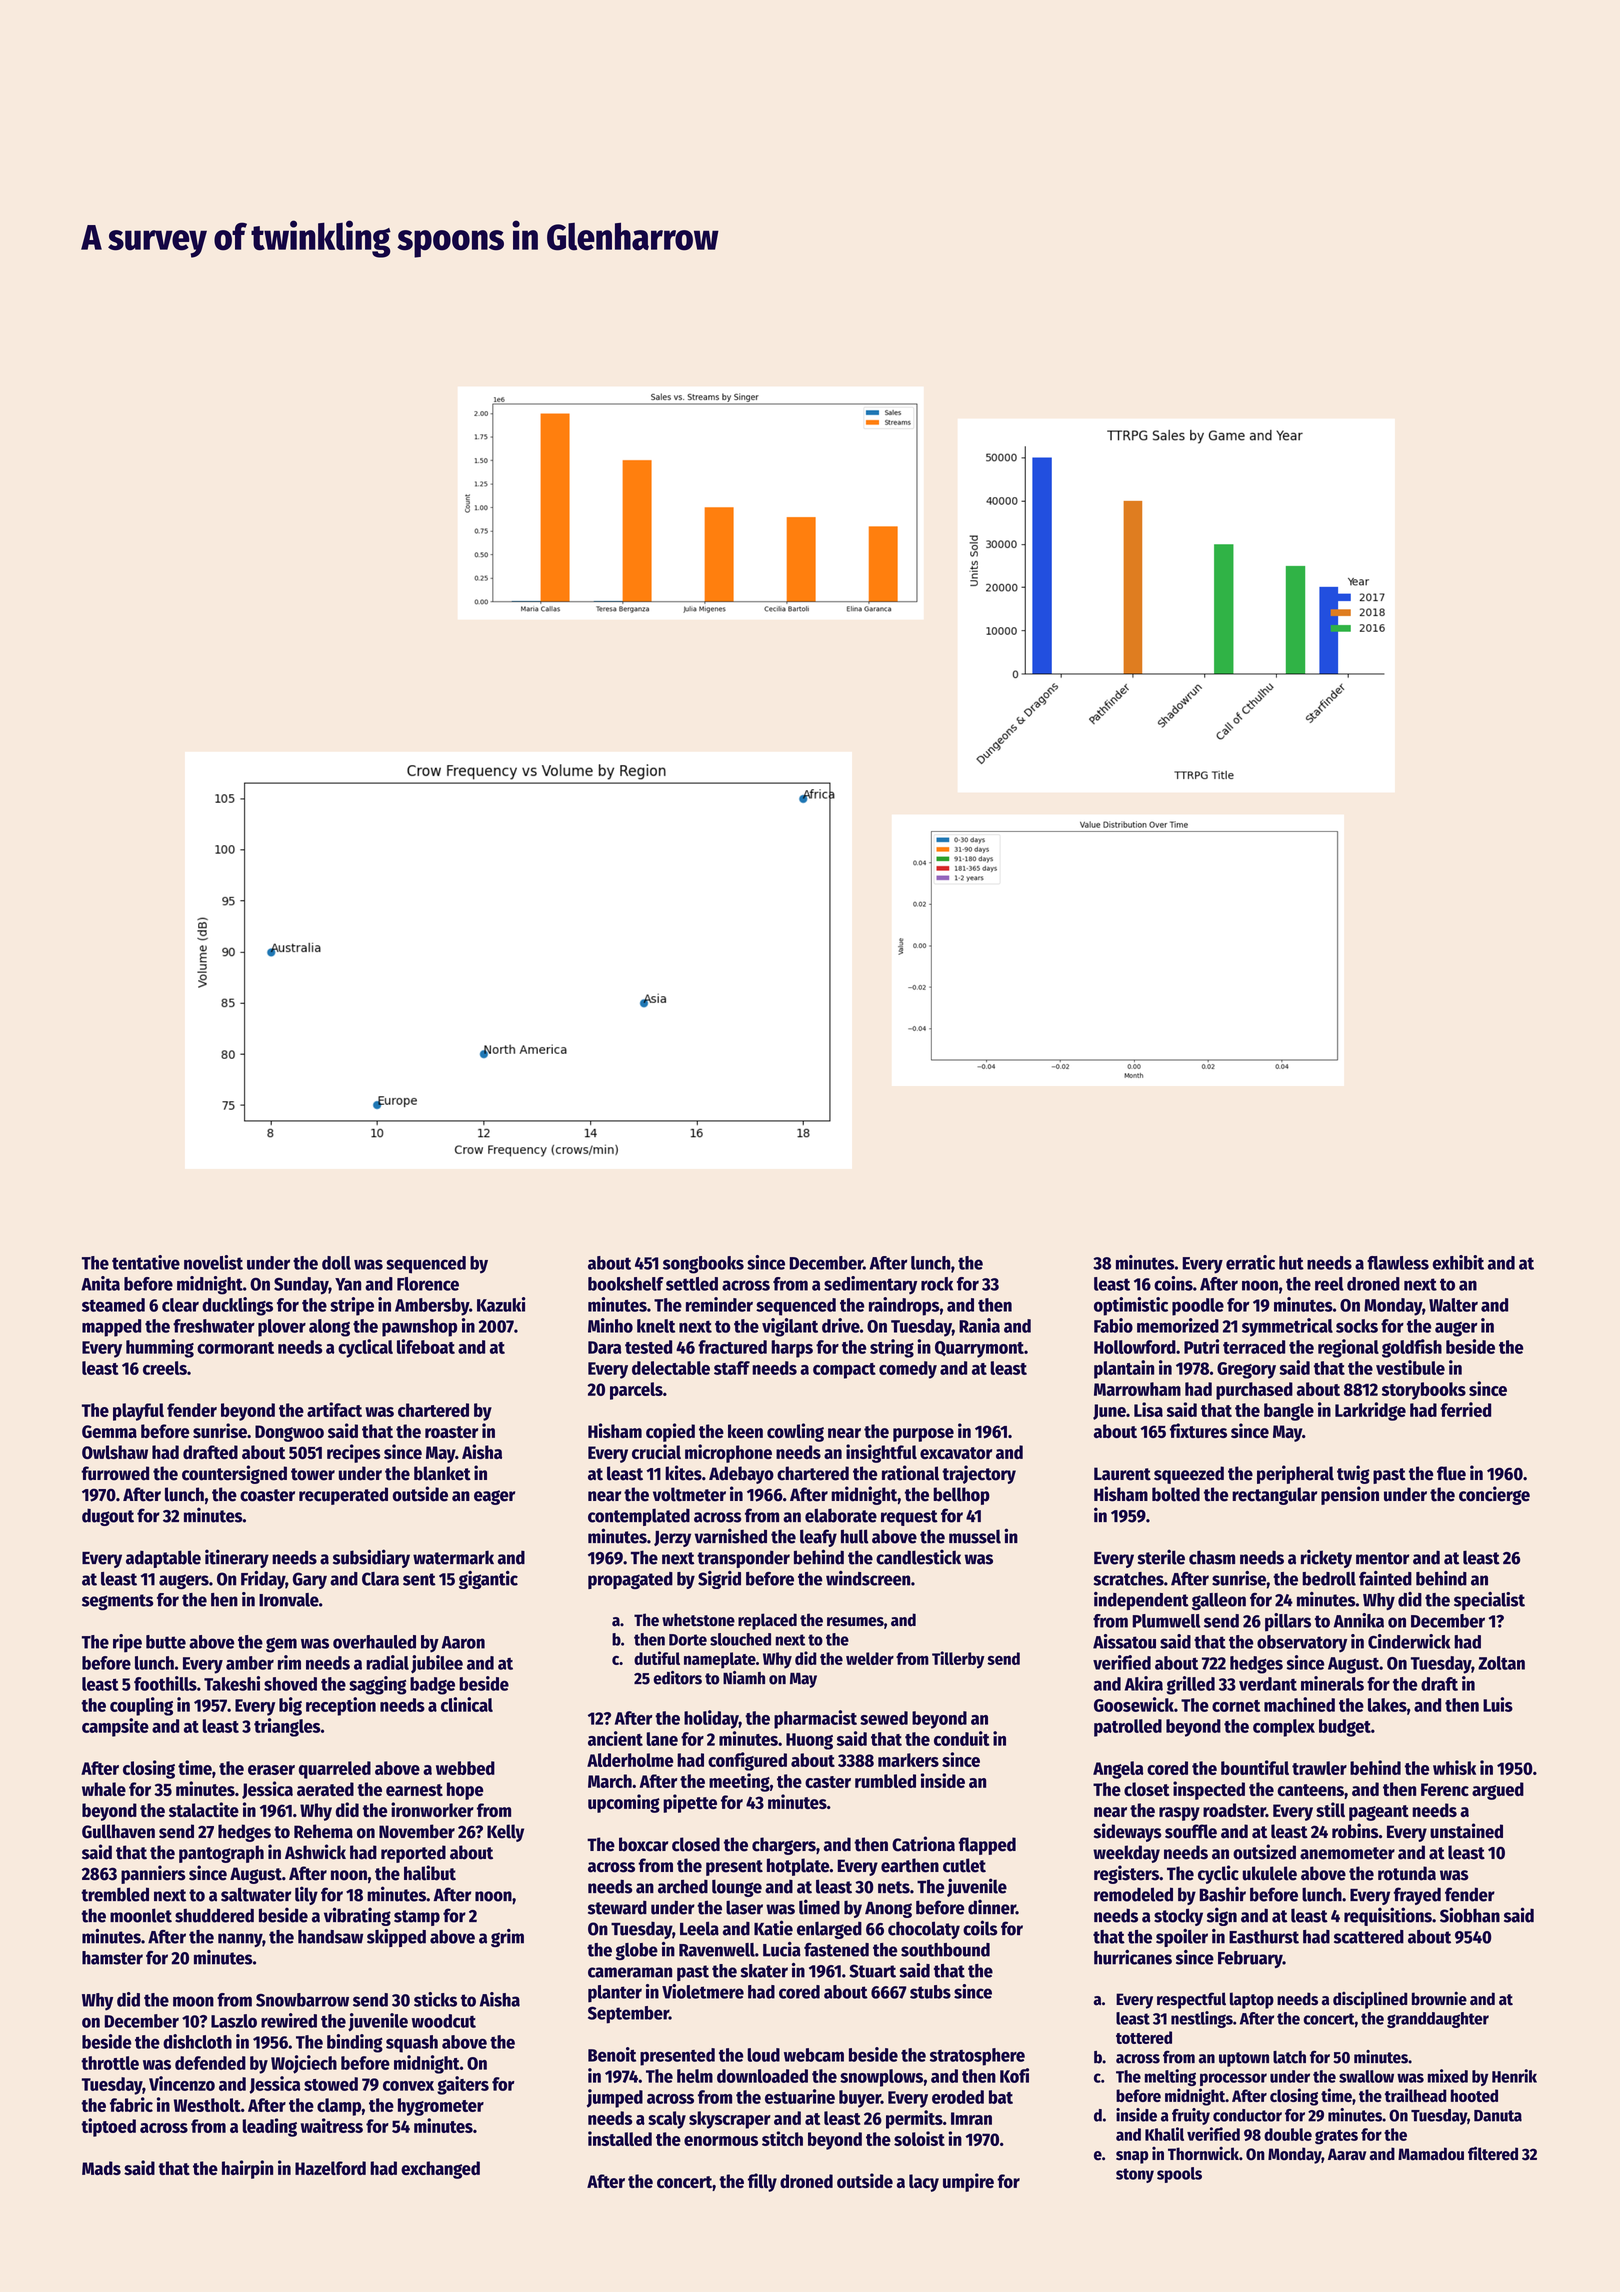 Image resolution: width=1620 pixels, height=2292 pixels. I want to click on rickety, so click(1326, 1558).
